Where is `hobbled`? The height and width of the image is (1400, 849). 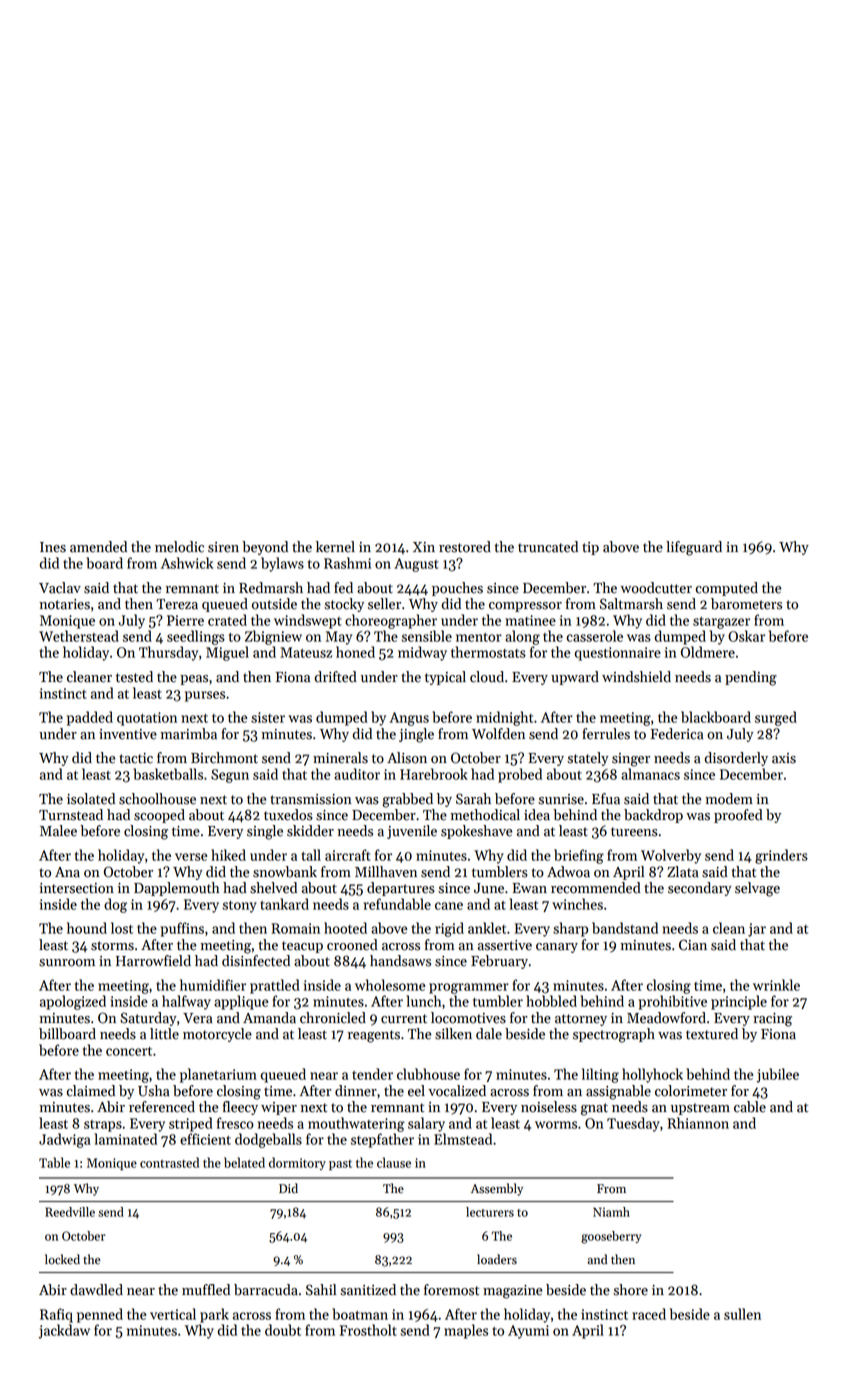 hobbled is located at coordinates (551, 1001).
